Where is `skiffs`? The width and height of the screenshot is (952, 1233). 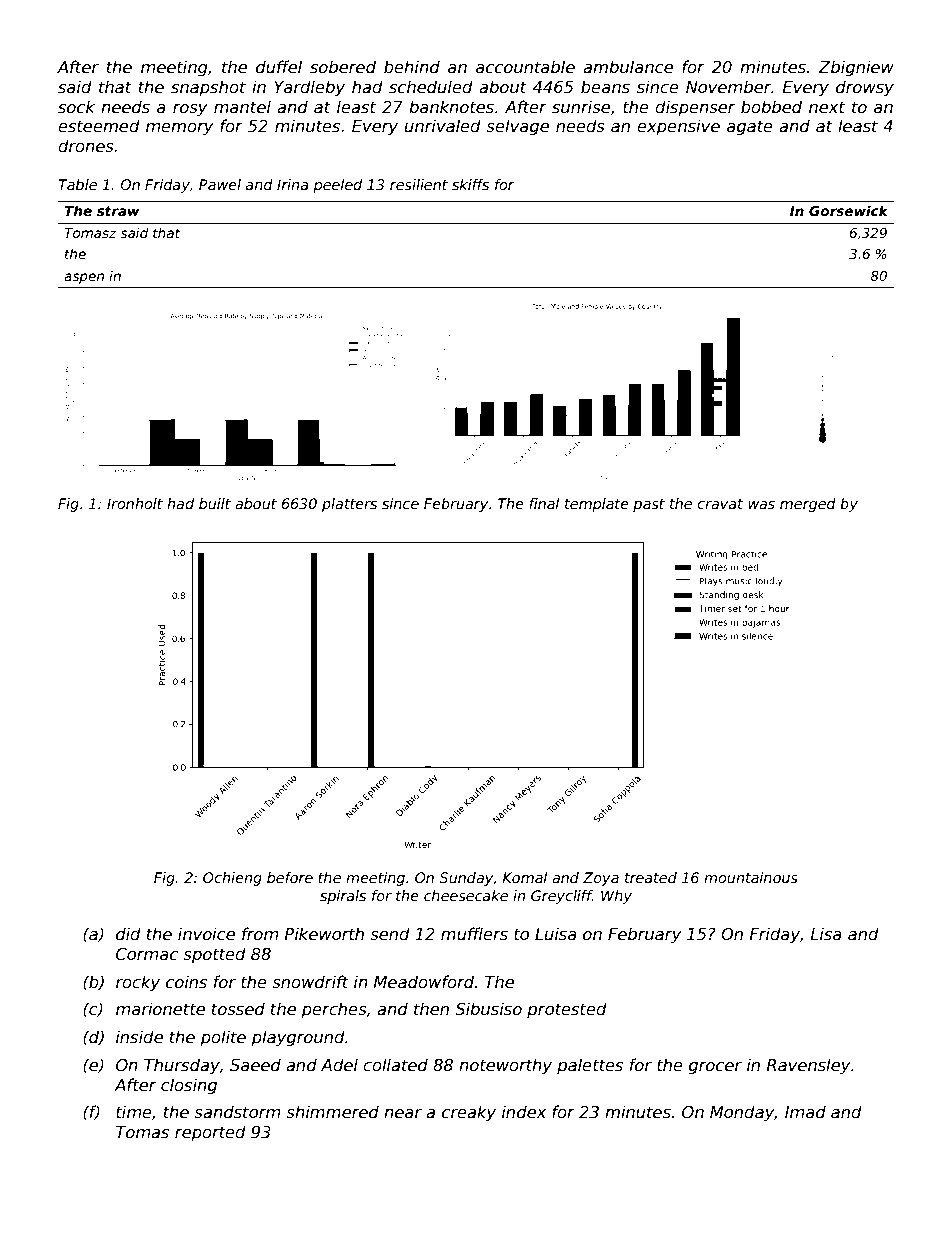 skiffs is located at coordinates (470, 184).
